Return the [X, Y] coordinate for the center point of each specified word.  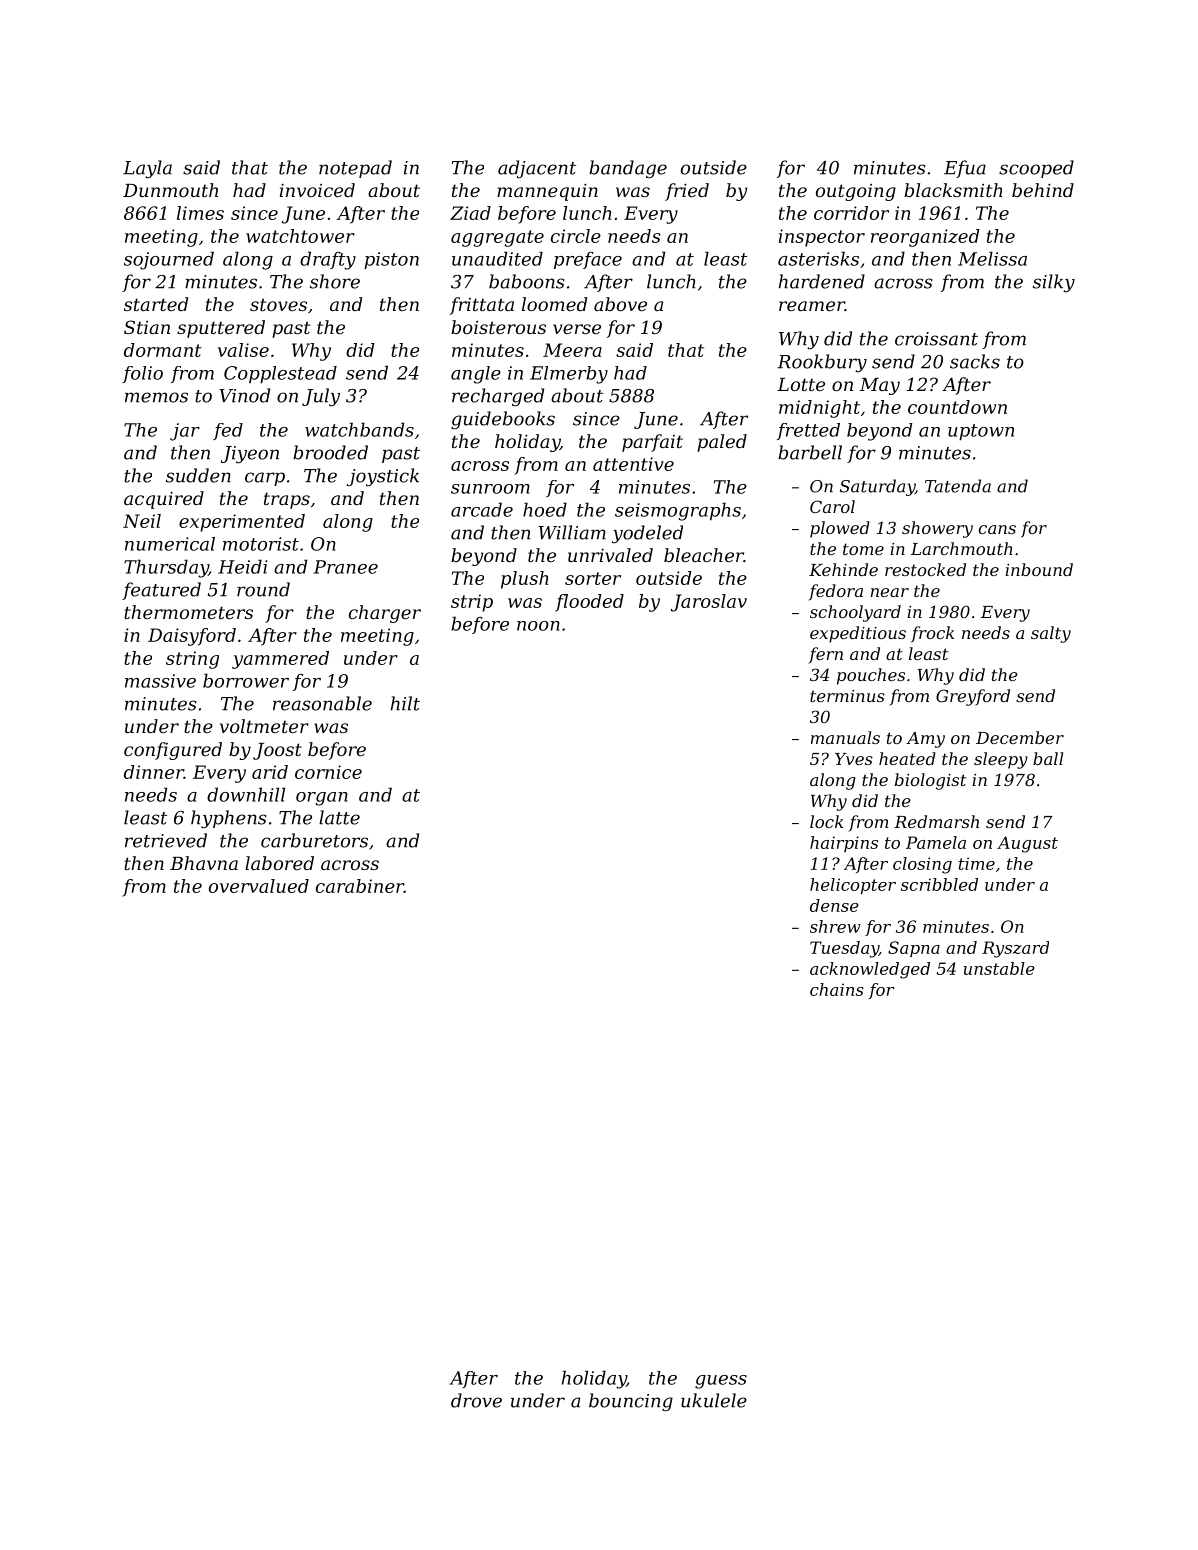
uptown [981, 432]
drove [476, 1400]
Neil [142, 521]
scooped [1036, 169]
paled [722, 443]
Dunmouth [170, 190]
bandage [628, 169]
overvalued [259, 886]
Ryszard [1015, 949]
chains [837, 989]
